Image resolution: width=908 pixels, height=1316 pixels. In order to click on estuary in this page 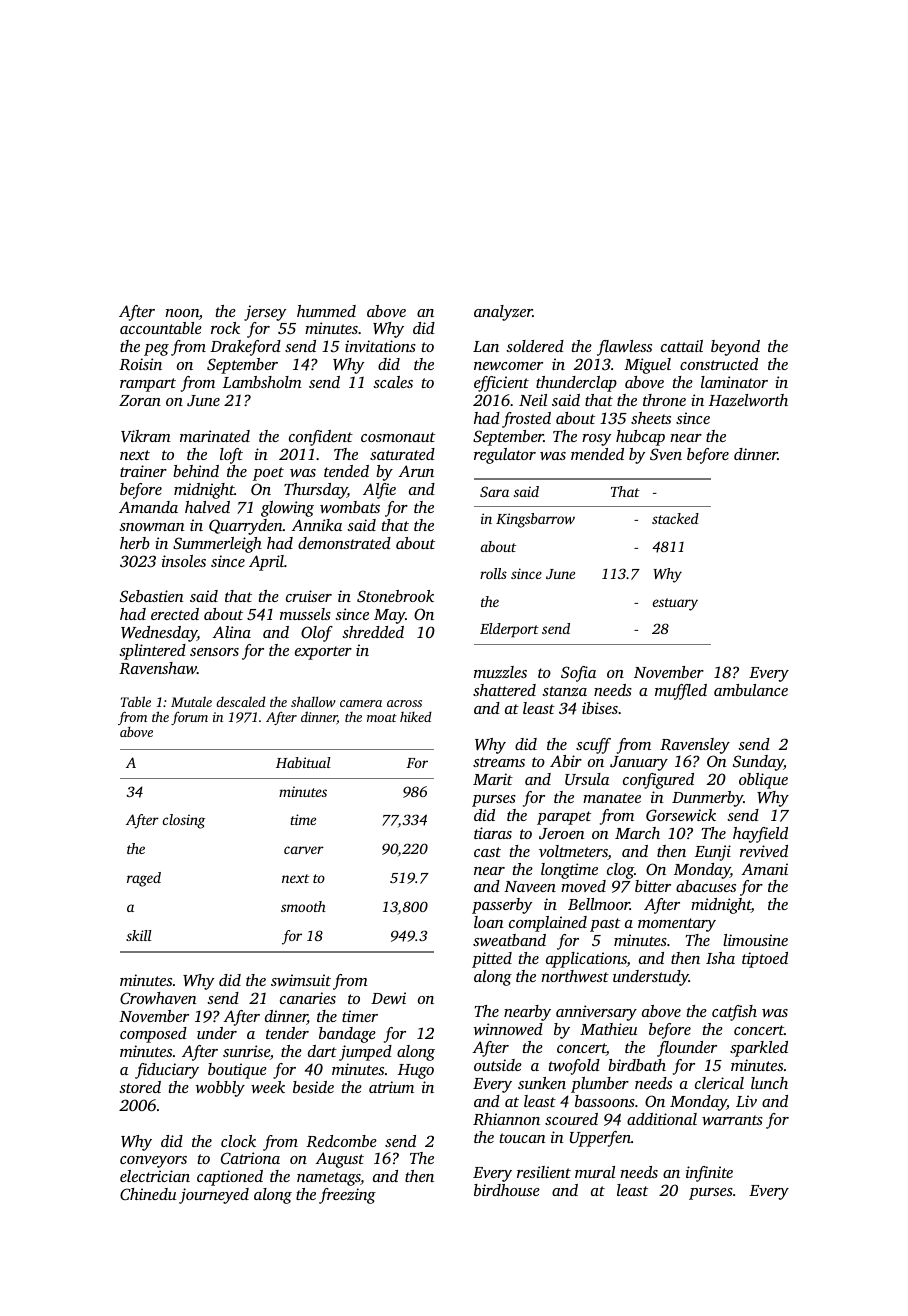, I will do `click(675, 604)`.
